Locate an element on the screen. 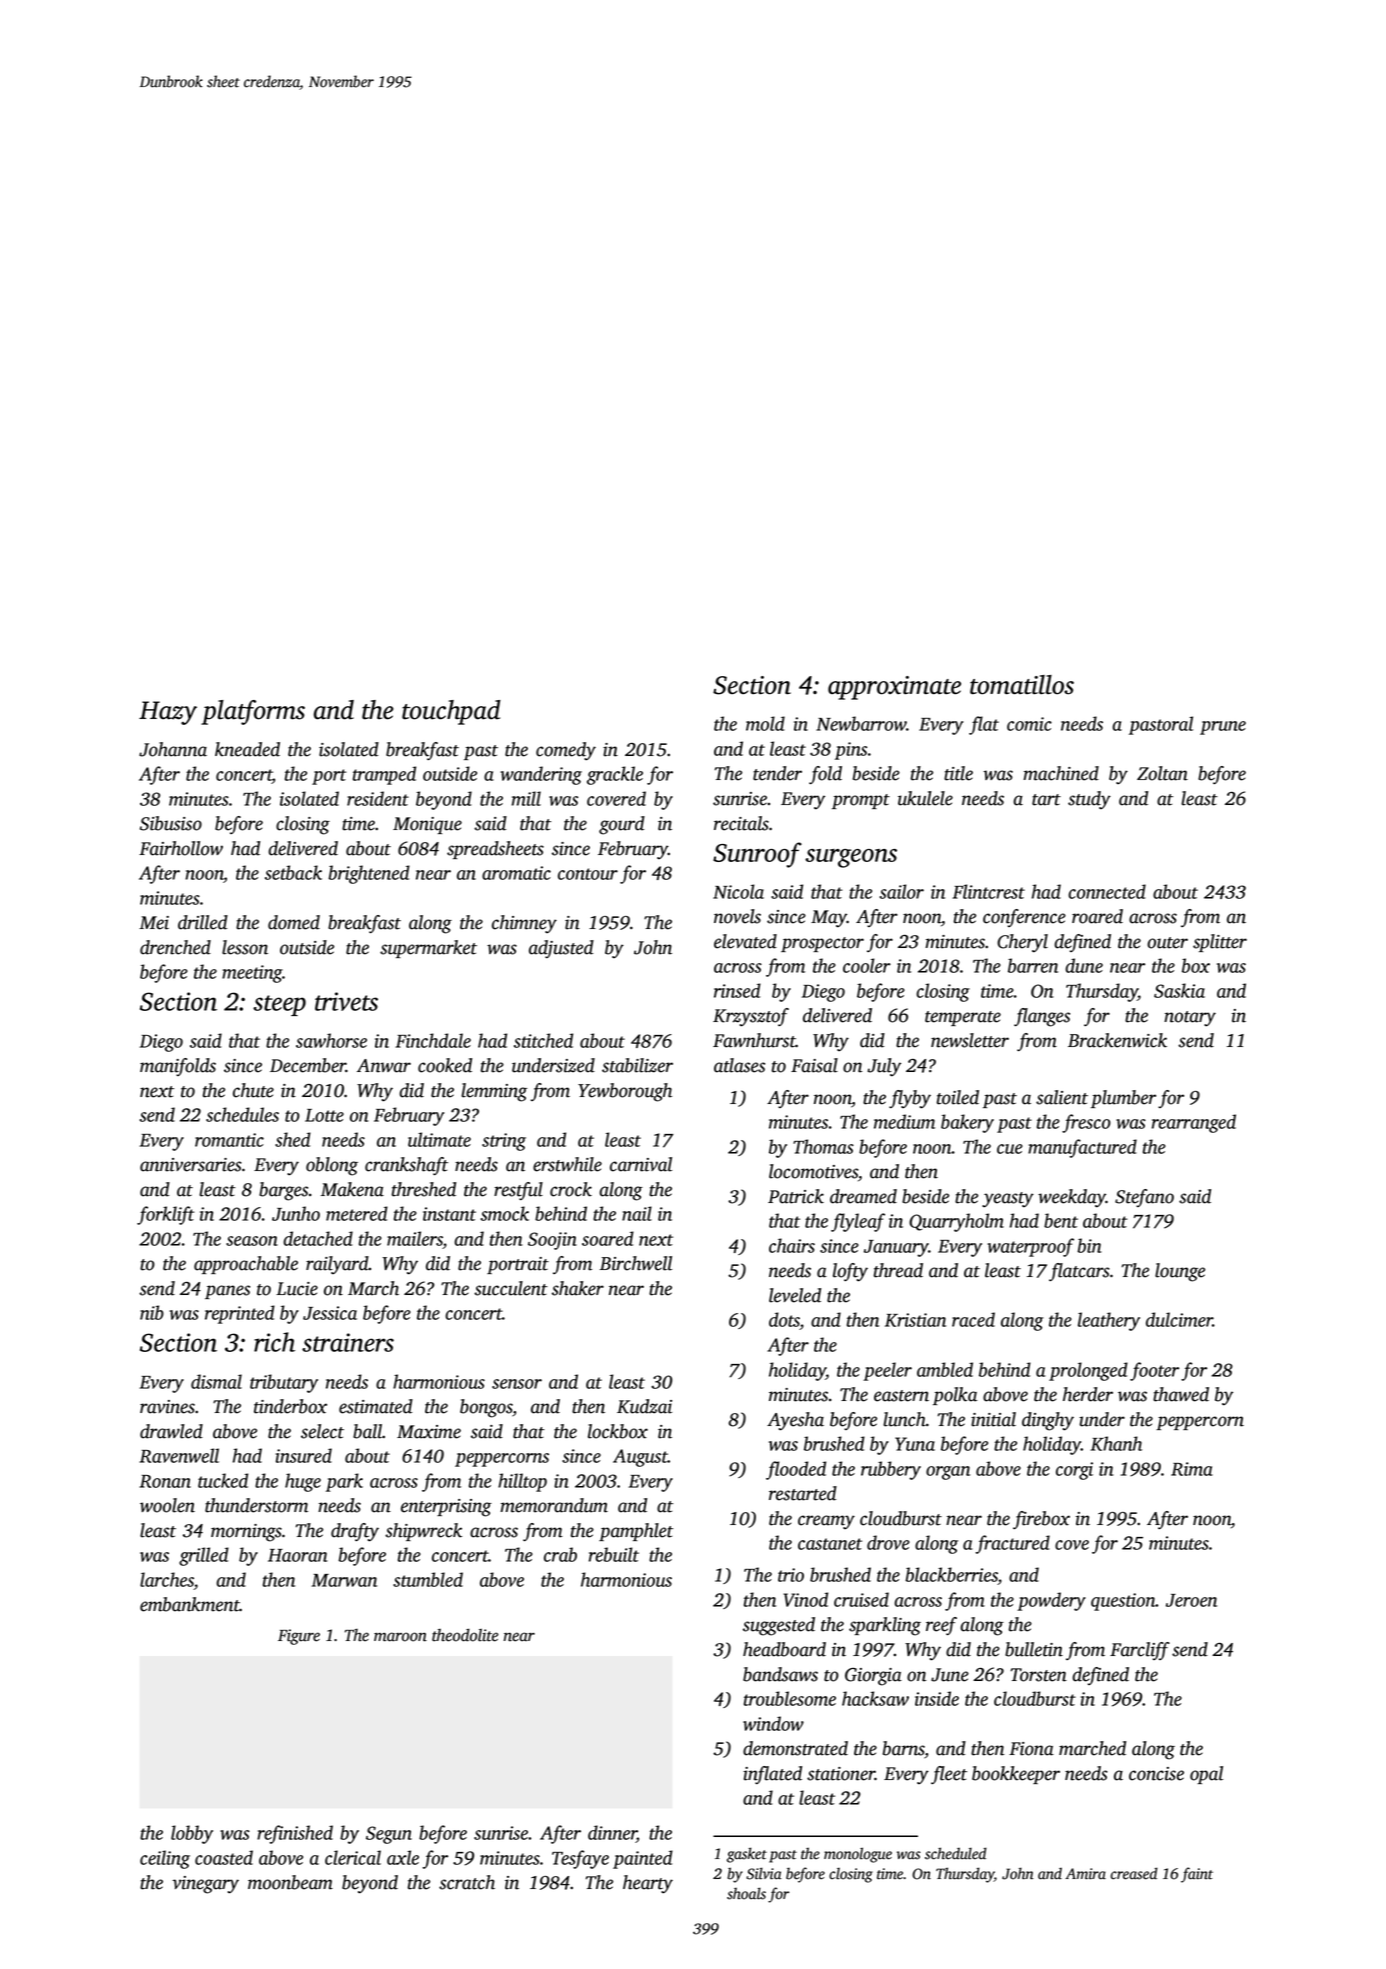 Image resolution: width=1386 pixels, height=1969 pixels. axle is located at coordinates (403, 1857).
